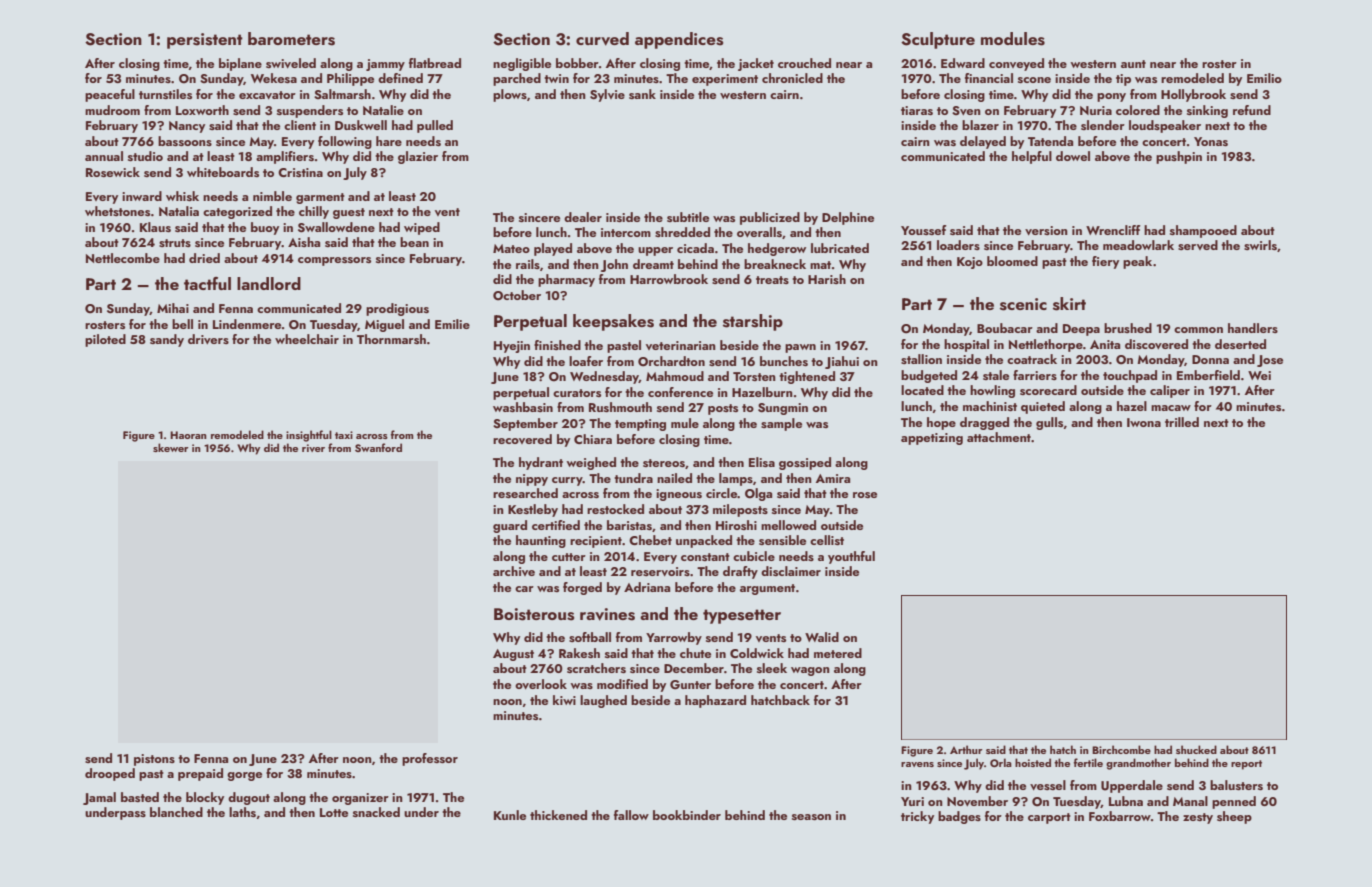  Describe the element at coordinates (593, 439) in the page. I see `Chiara` at that location.
